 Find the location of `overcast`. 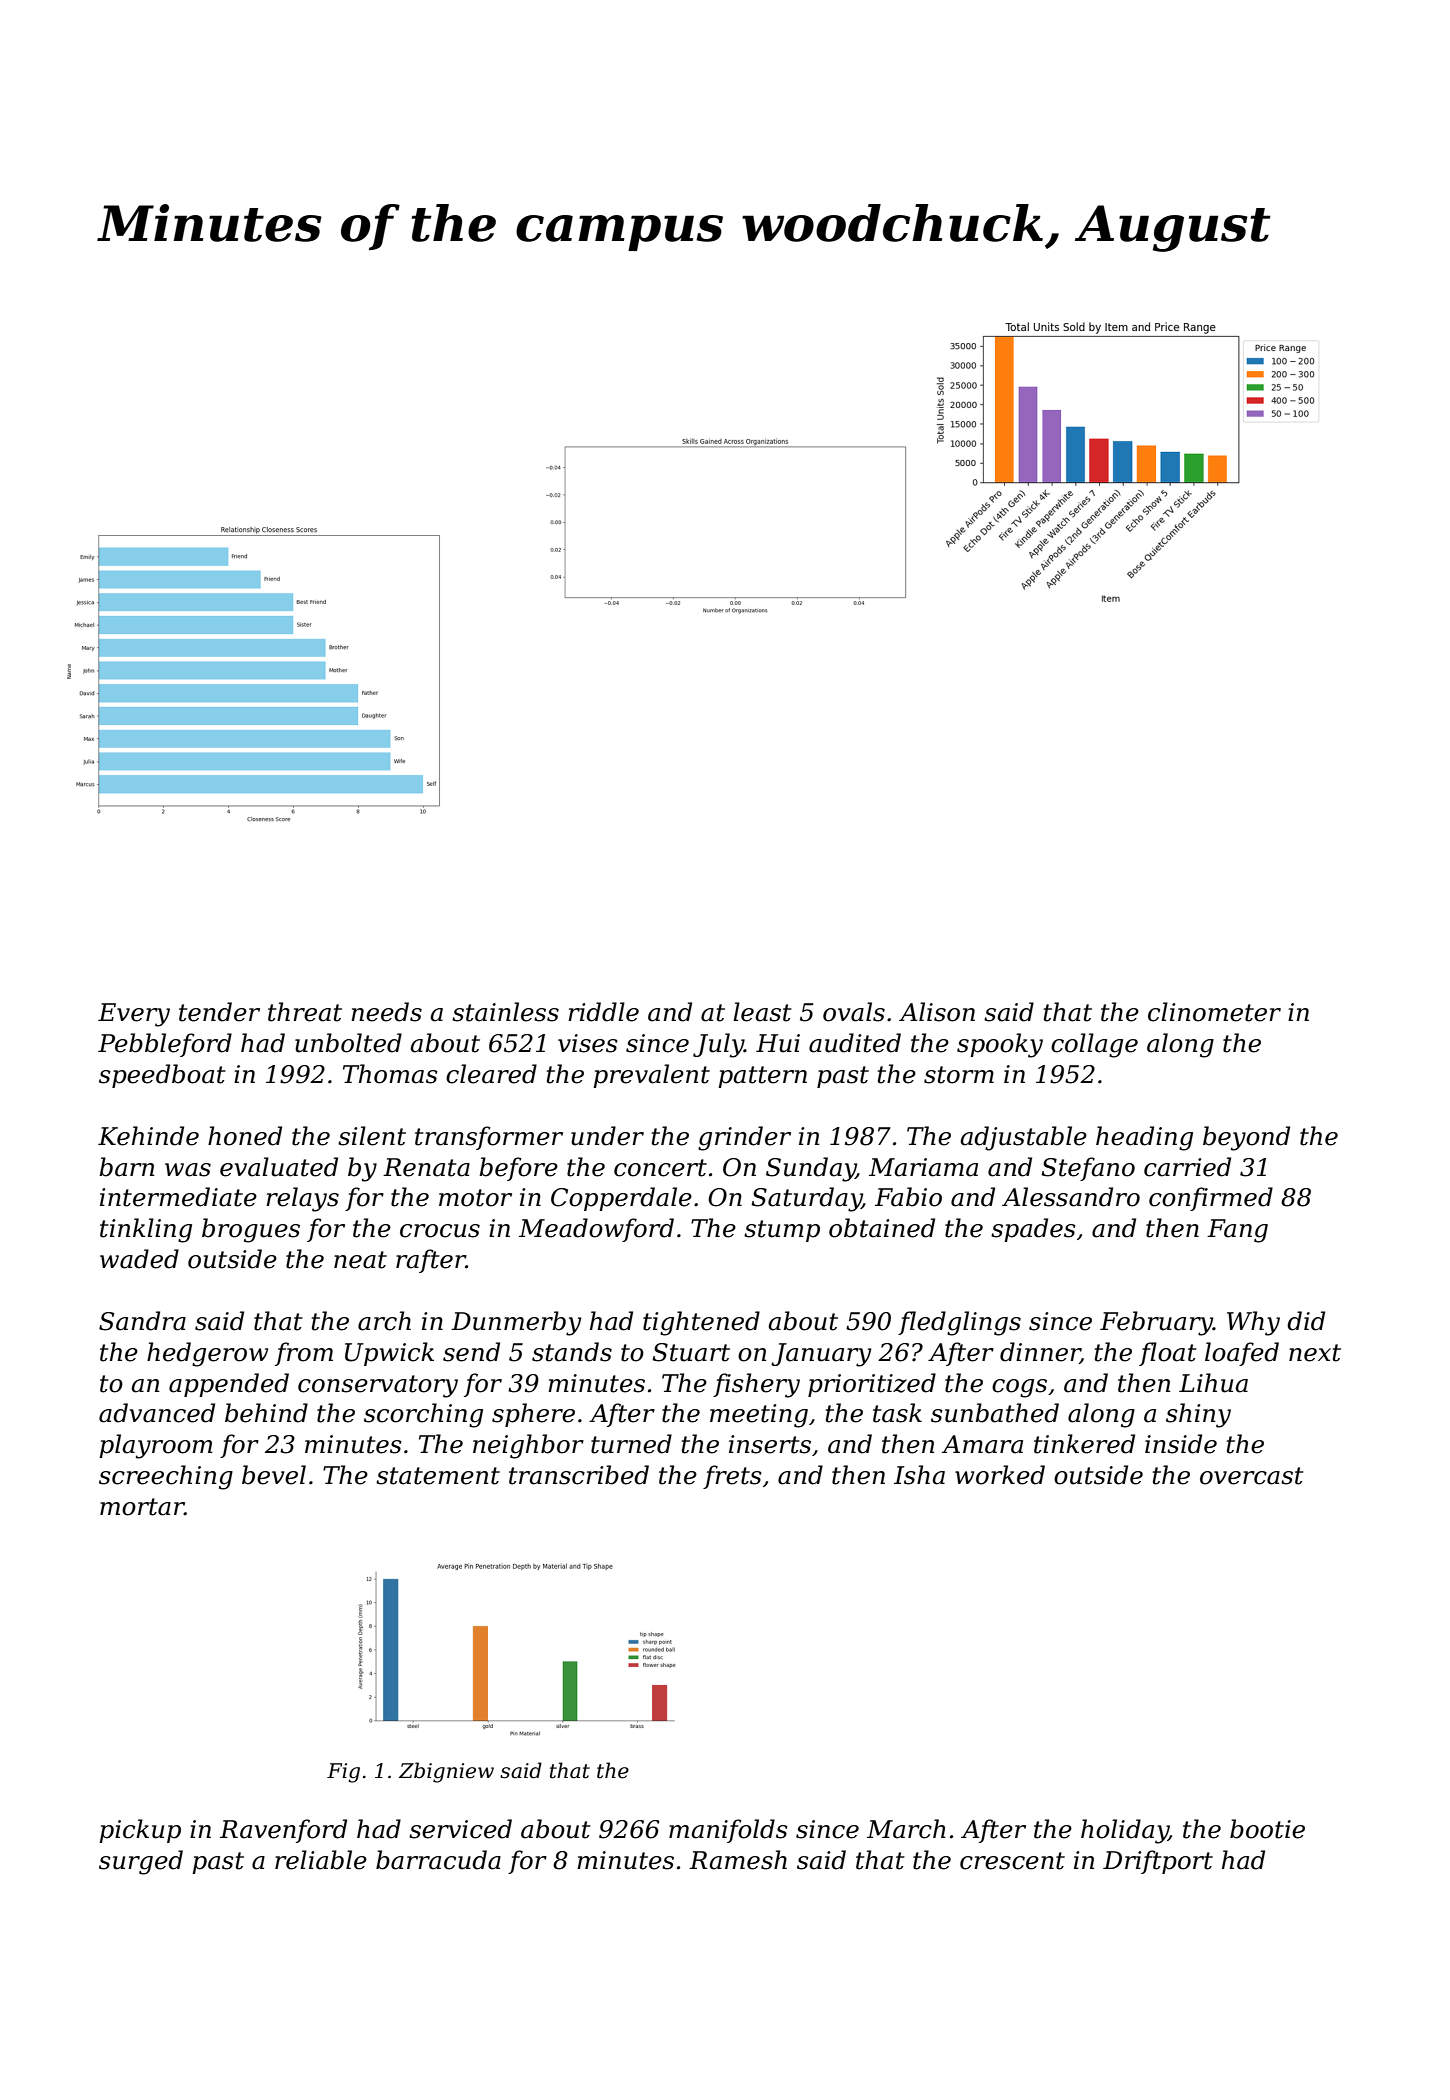

overcast is located at coordinates (1252, 1476).
